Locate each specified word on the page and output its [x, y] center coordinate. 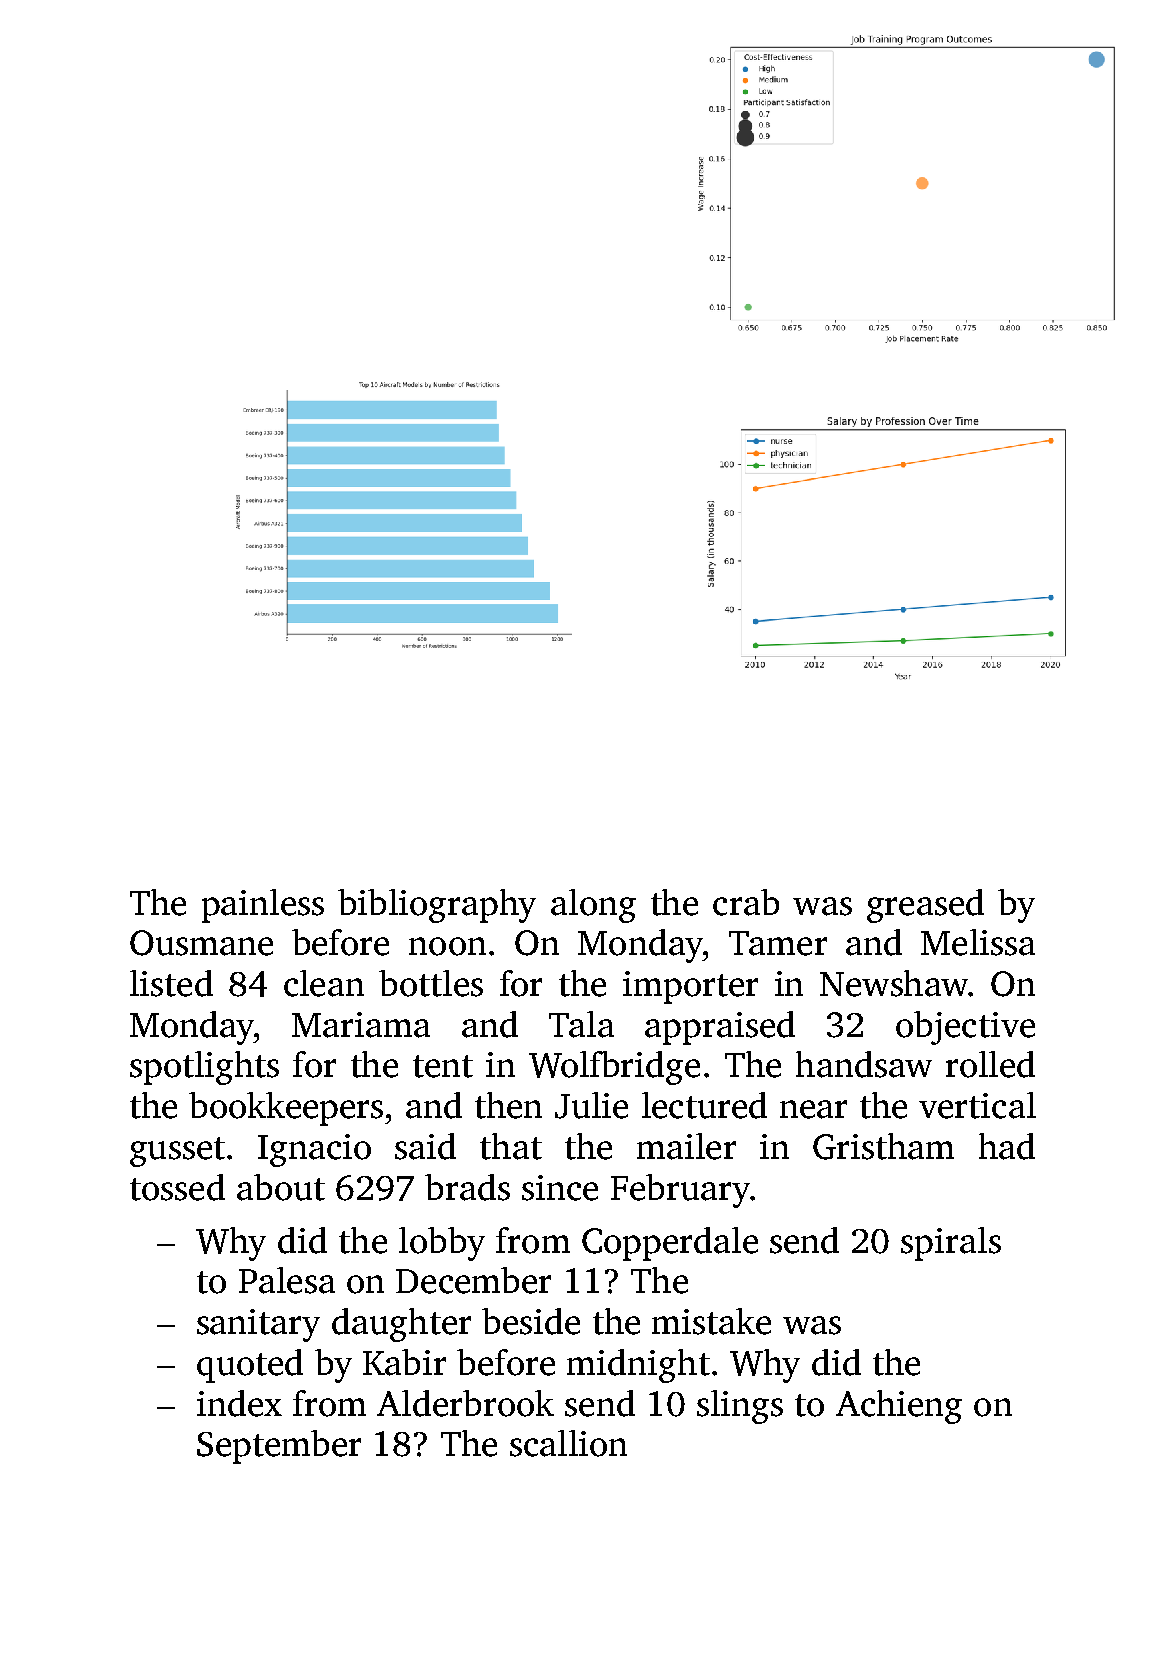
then [508, 1105]
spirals [951, 1244]
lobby [442, 1244]
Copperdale [670, 1244]
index [239, 1403]
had [1007, 1146]
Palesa [287, 1280]
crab [746, 902]
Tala [581, 1024]
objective [965, 1028]
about [281, 1187]
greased [925, 906]
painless [263, 906]
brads [467, 1187]
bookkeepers [286, 1109]
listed [171, 983]
